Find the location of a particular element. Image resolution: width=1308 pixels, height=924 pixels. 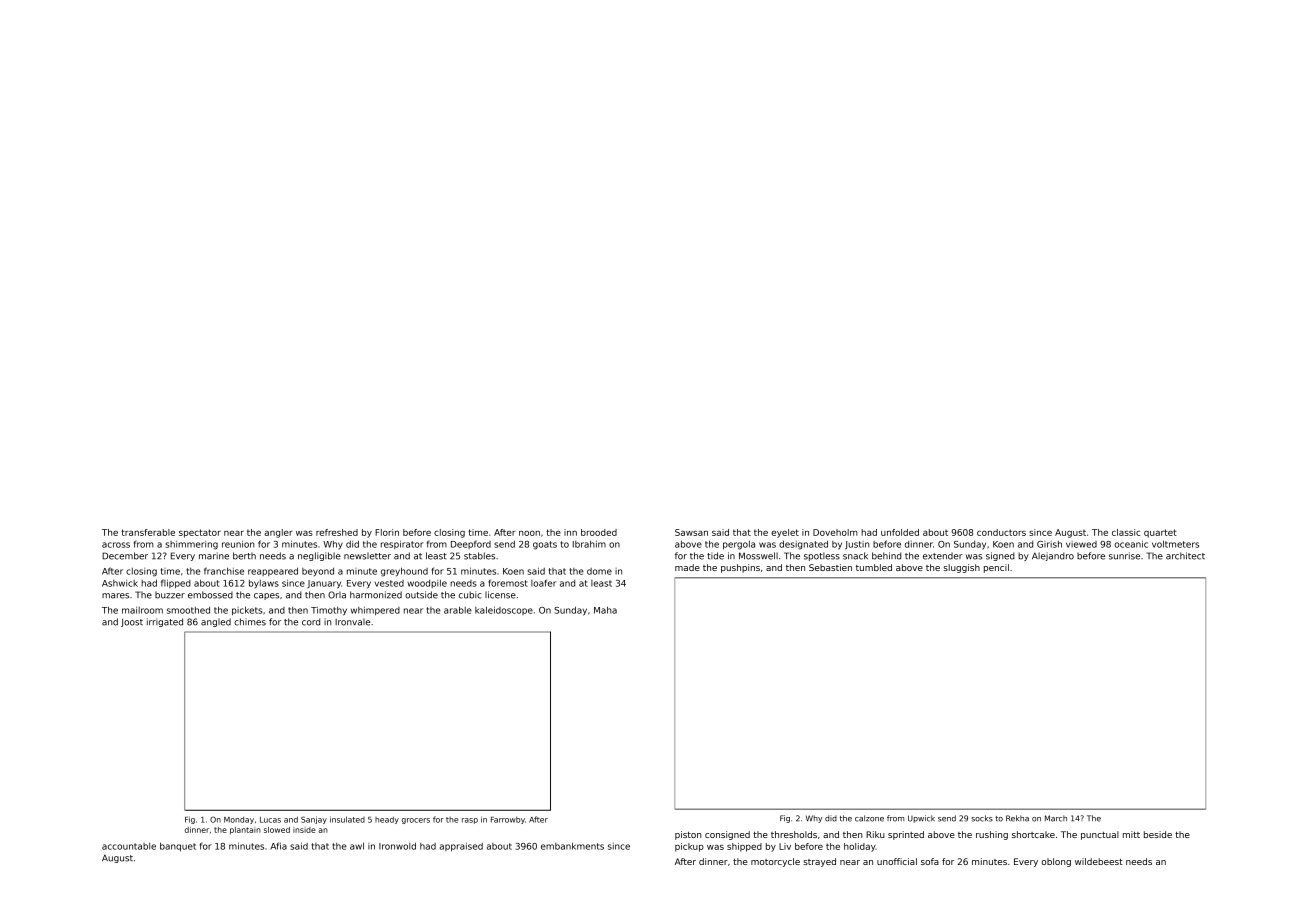

classic is located at coordinates (1126, 532).
